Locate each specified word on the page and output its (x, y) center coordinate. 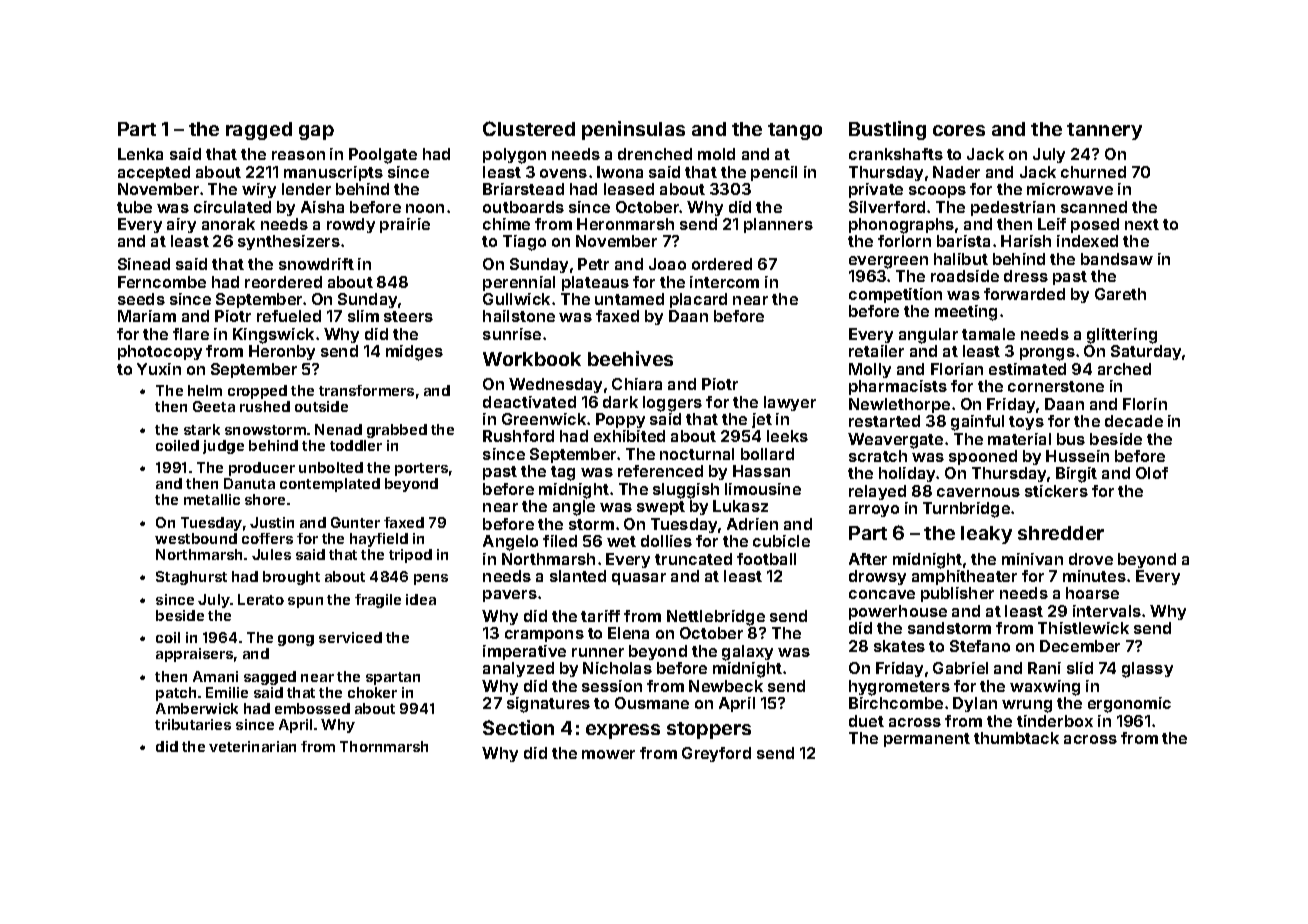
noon (425, 208)
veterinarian (252, 746)
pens (431, 579)
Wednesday (555, 385)
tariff (600, 616)
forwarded (1024, 294)
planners (778, 225)
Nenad (338, 429)
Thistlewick (1083, 628)
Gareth (1120, 294)
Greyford (716, 754)
